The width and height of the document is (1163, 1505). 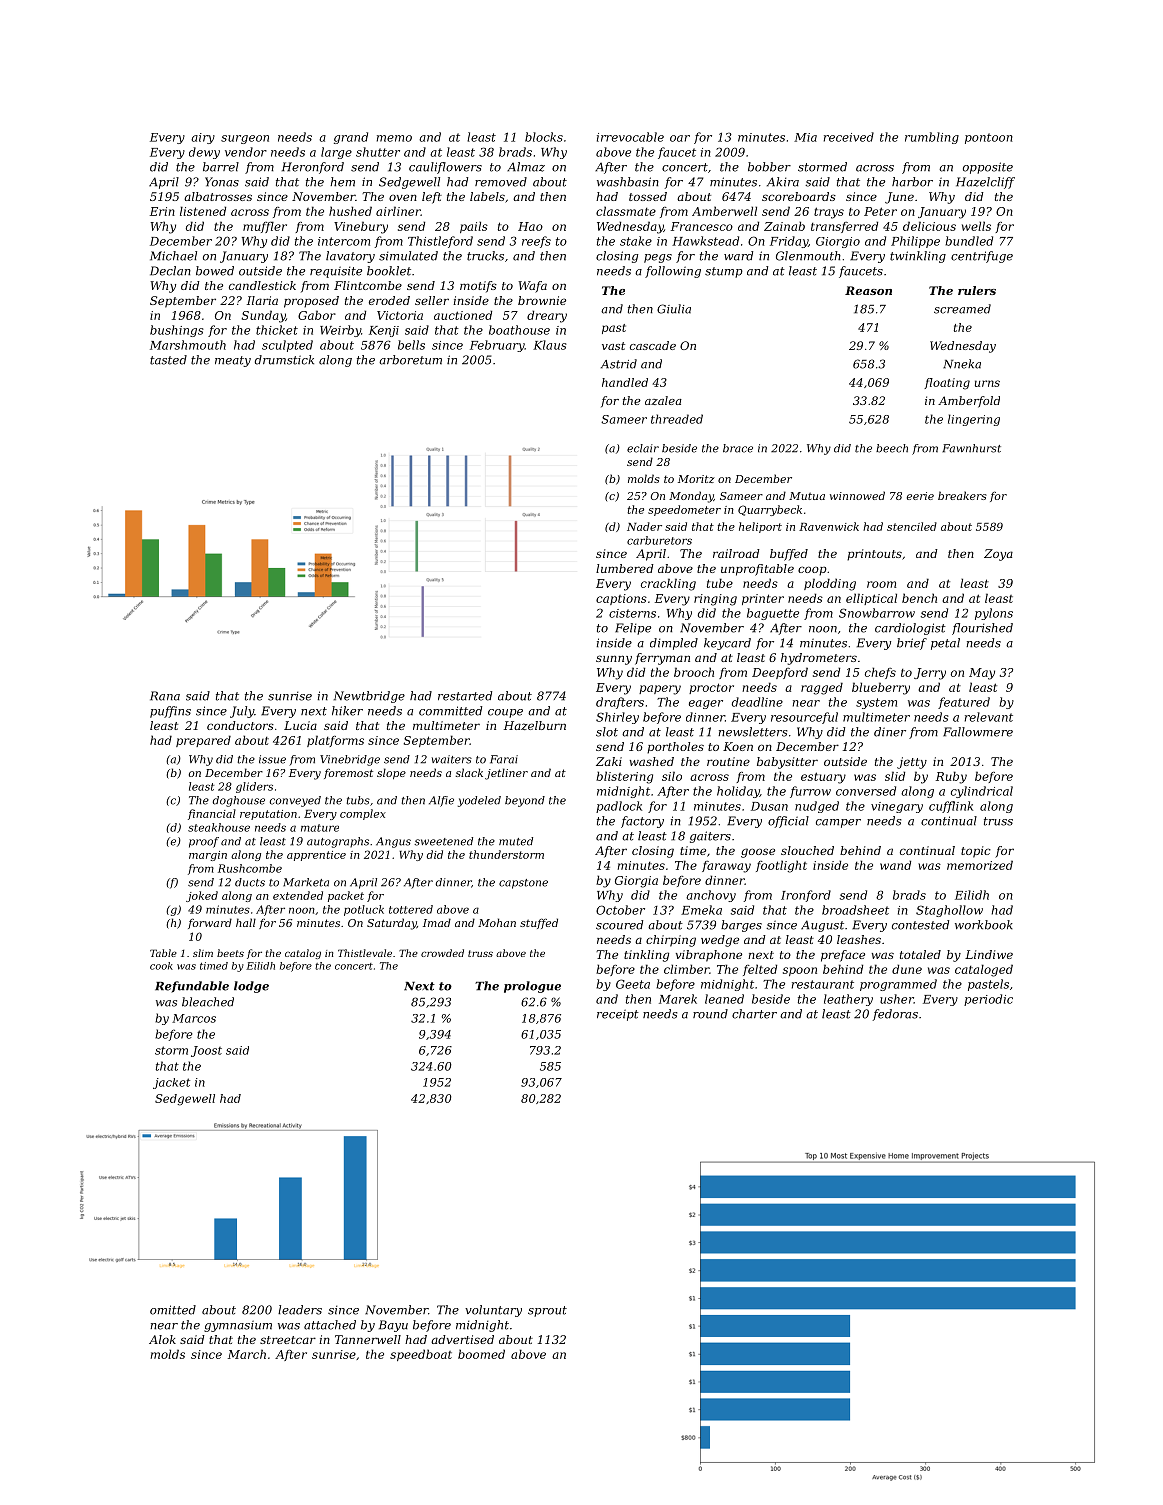 What do you see at coordinates (630, 137) in the document?
I see `irrevocable` at bounding box center [630, 137].
